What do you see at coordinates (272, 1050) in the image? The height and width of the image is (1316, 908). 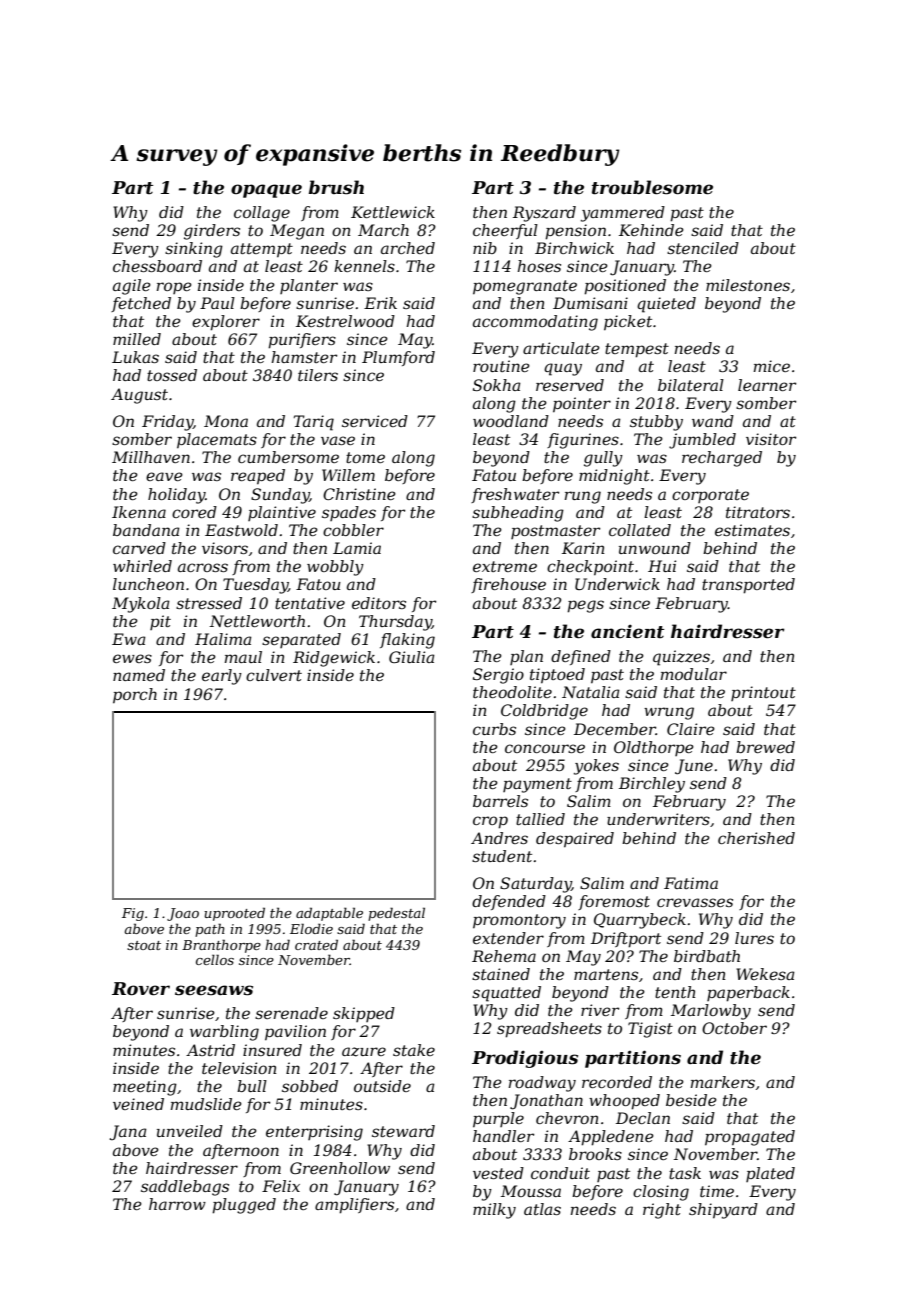 I see `insured` at bounding box center [272, 1050].
